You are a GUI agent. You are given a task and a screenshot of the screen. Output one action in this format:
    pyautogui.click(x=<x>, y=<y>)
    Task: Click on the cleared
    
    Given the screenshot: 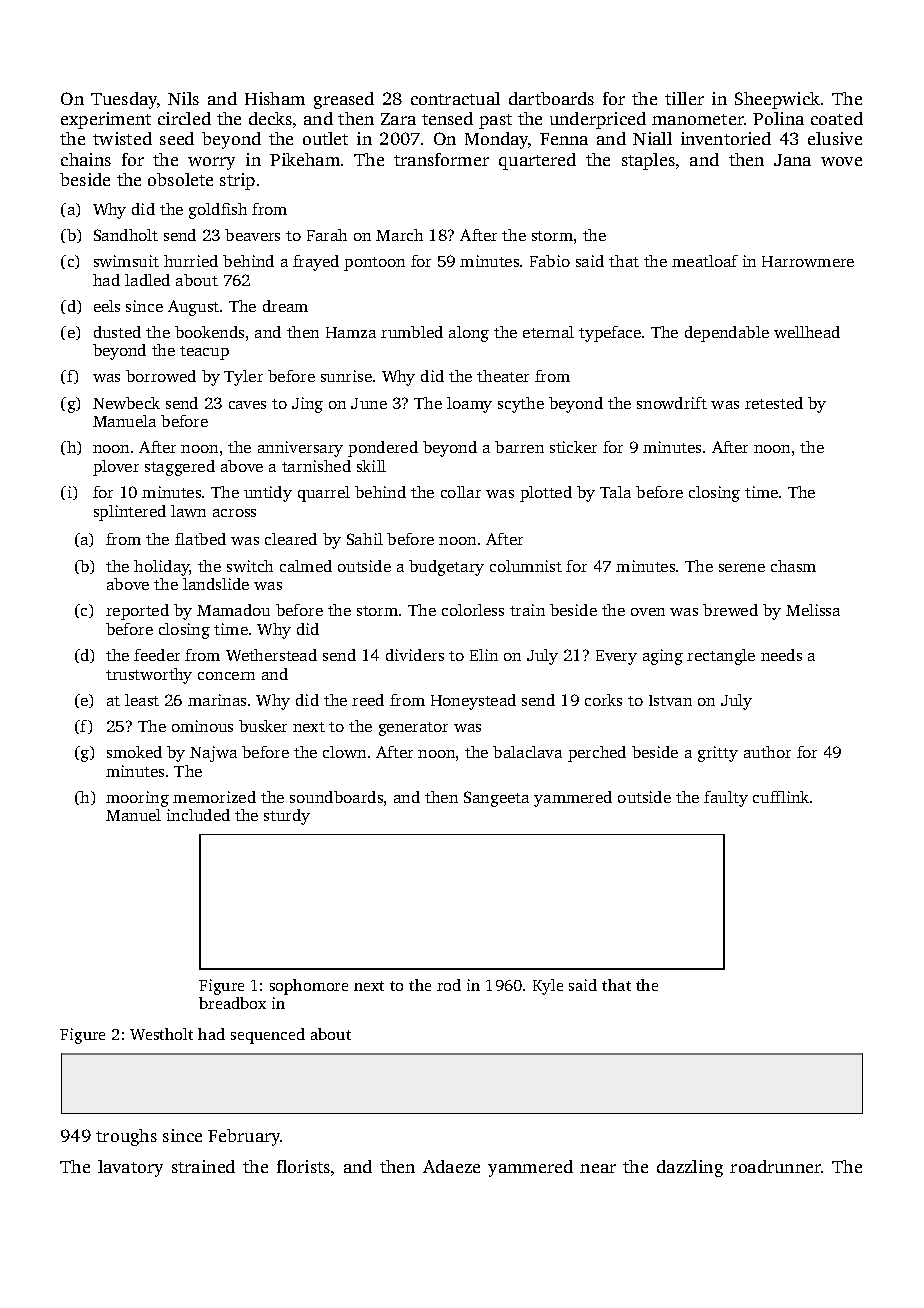 What is the action you would take?
    pyautogui.click(x=291, y=539)
